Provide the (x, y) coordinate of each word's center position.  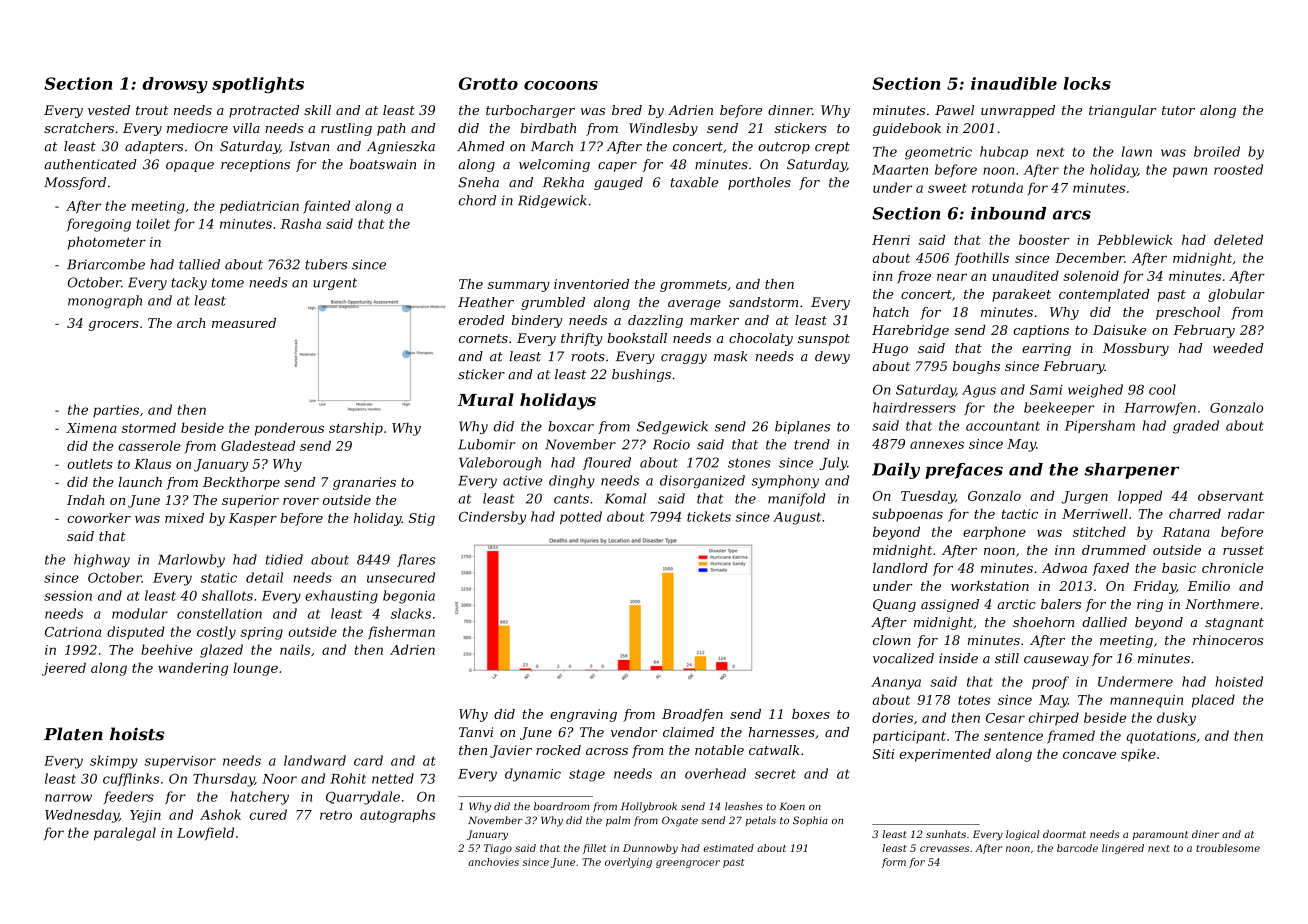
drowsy (175, 85)
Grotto (488, 83)
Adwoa (1064, 568)
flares (416, 560)
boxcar (571, 426)
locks (1087, 83)
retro (336, 815)
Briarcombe (106, 264)
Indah (85, 500)
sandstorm (763, 302)
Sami (1046, 389)
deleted (1238, 239)
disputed (136, 633)
